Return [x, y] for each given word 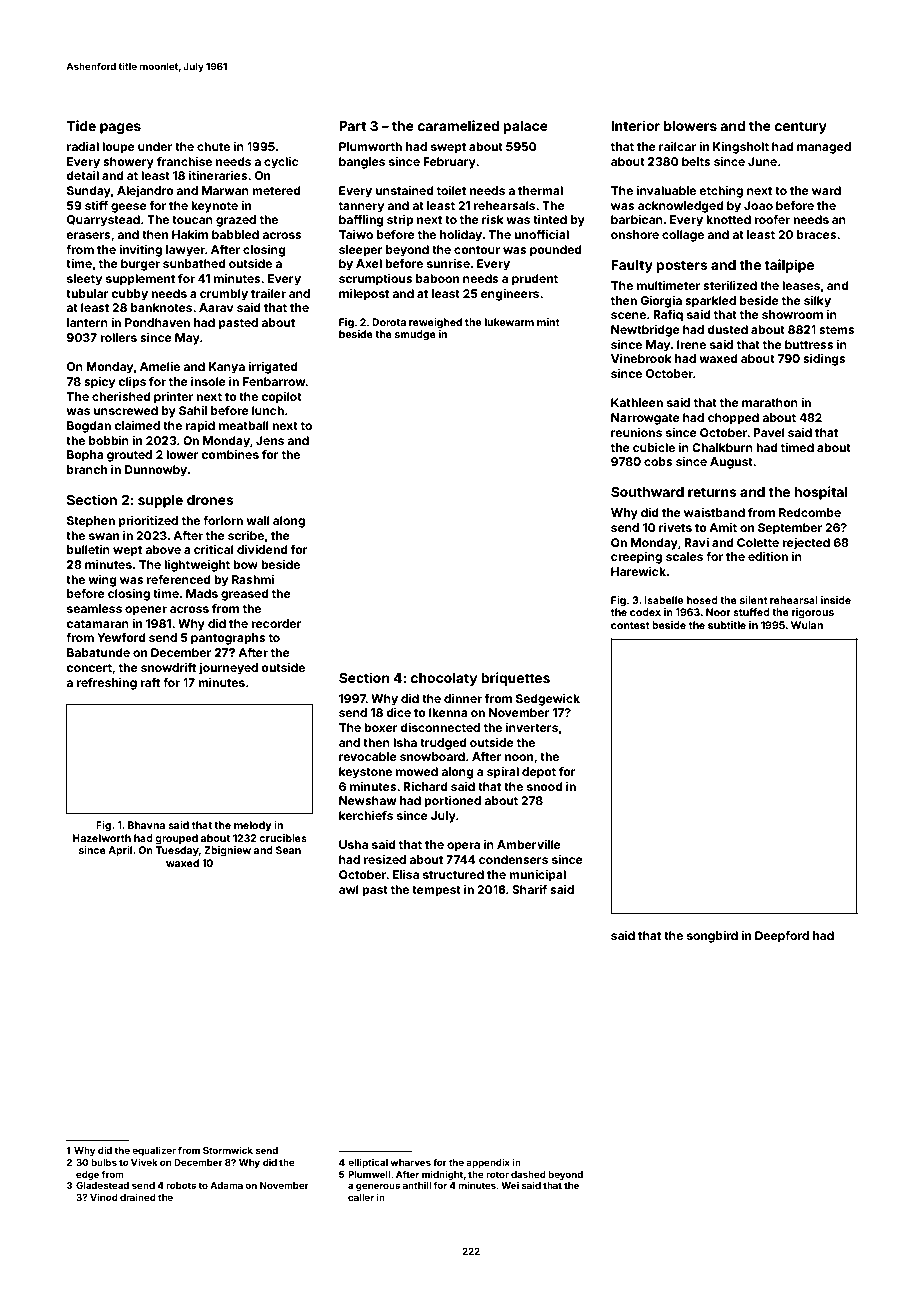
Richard [425, 786]
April [120, 851]
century [801, 127]
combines [230, 454]
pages [120, 128]
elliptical [368, 1163]
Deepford [782, 937]
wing [102, 581]
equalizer [154, 1151]
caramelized [458, 125]
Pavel [769, 432]
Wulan [807, 625]
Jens [270, 440]
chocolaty [444, 679]
